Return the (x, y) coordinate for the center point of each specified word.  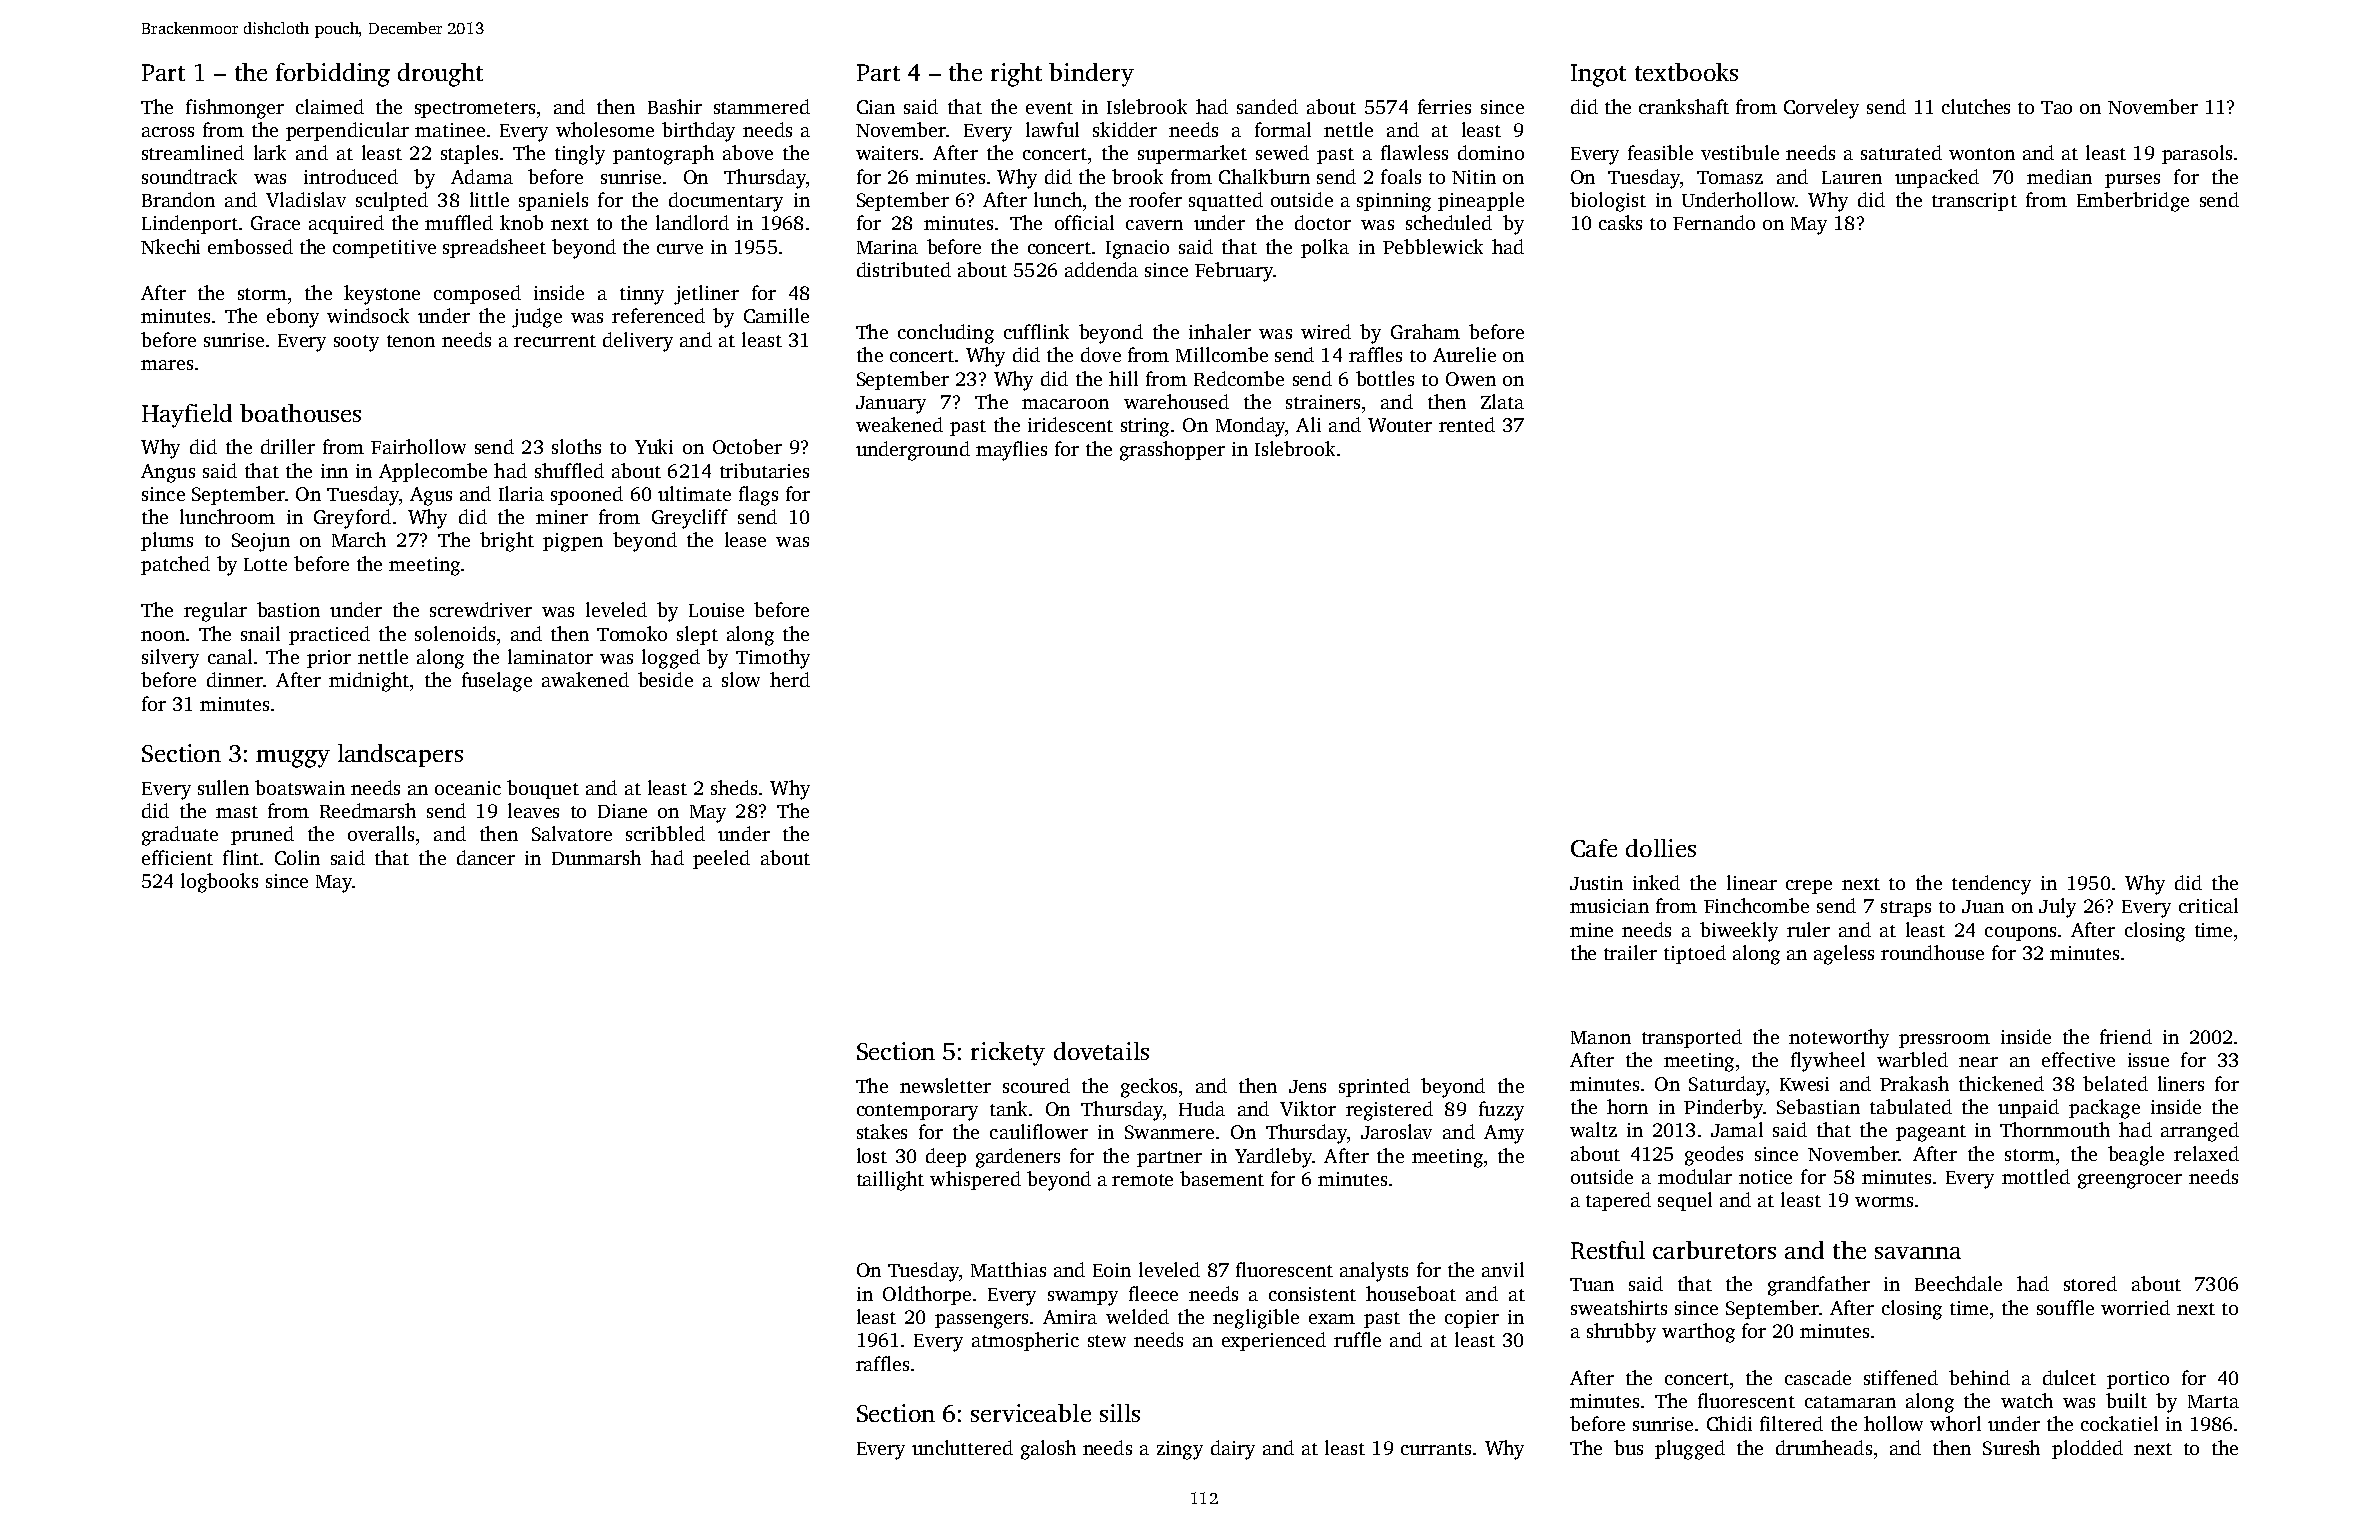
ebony (293, 318)
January (891, 405)
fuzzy (1501, 1111)
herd (790, 679)
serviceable (1031, 1413)
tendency (1991, 885)
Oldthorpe (927, 1295)
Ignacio (1137, 249)
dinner (235, 679)
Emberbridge (2133, 202)
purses (2132, 181)
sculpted (392, 201)
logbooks (219, 883)
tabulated (1911, 1106)
